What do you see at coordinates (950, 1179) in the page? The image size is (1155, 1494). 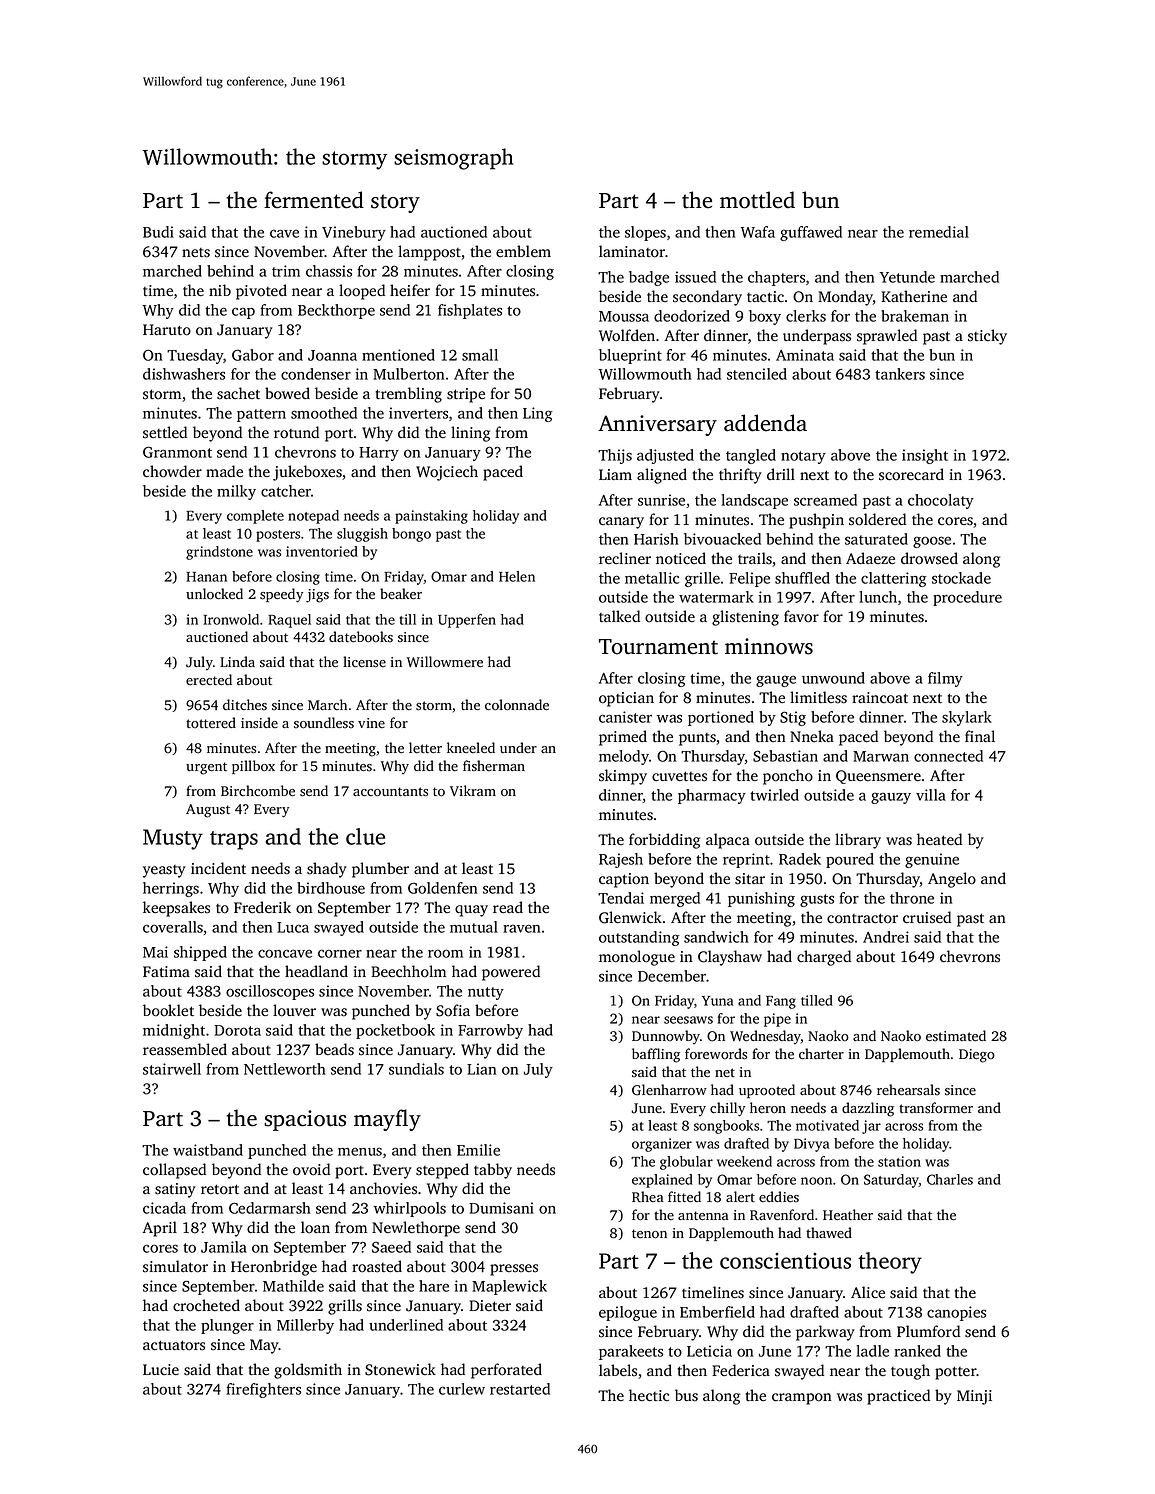 I see `Charles` at bounding box center [950, 1179].
